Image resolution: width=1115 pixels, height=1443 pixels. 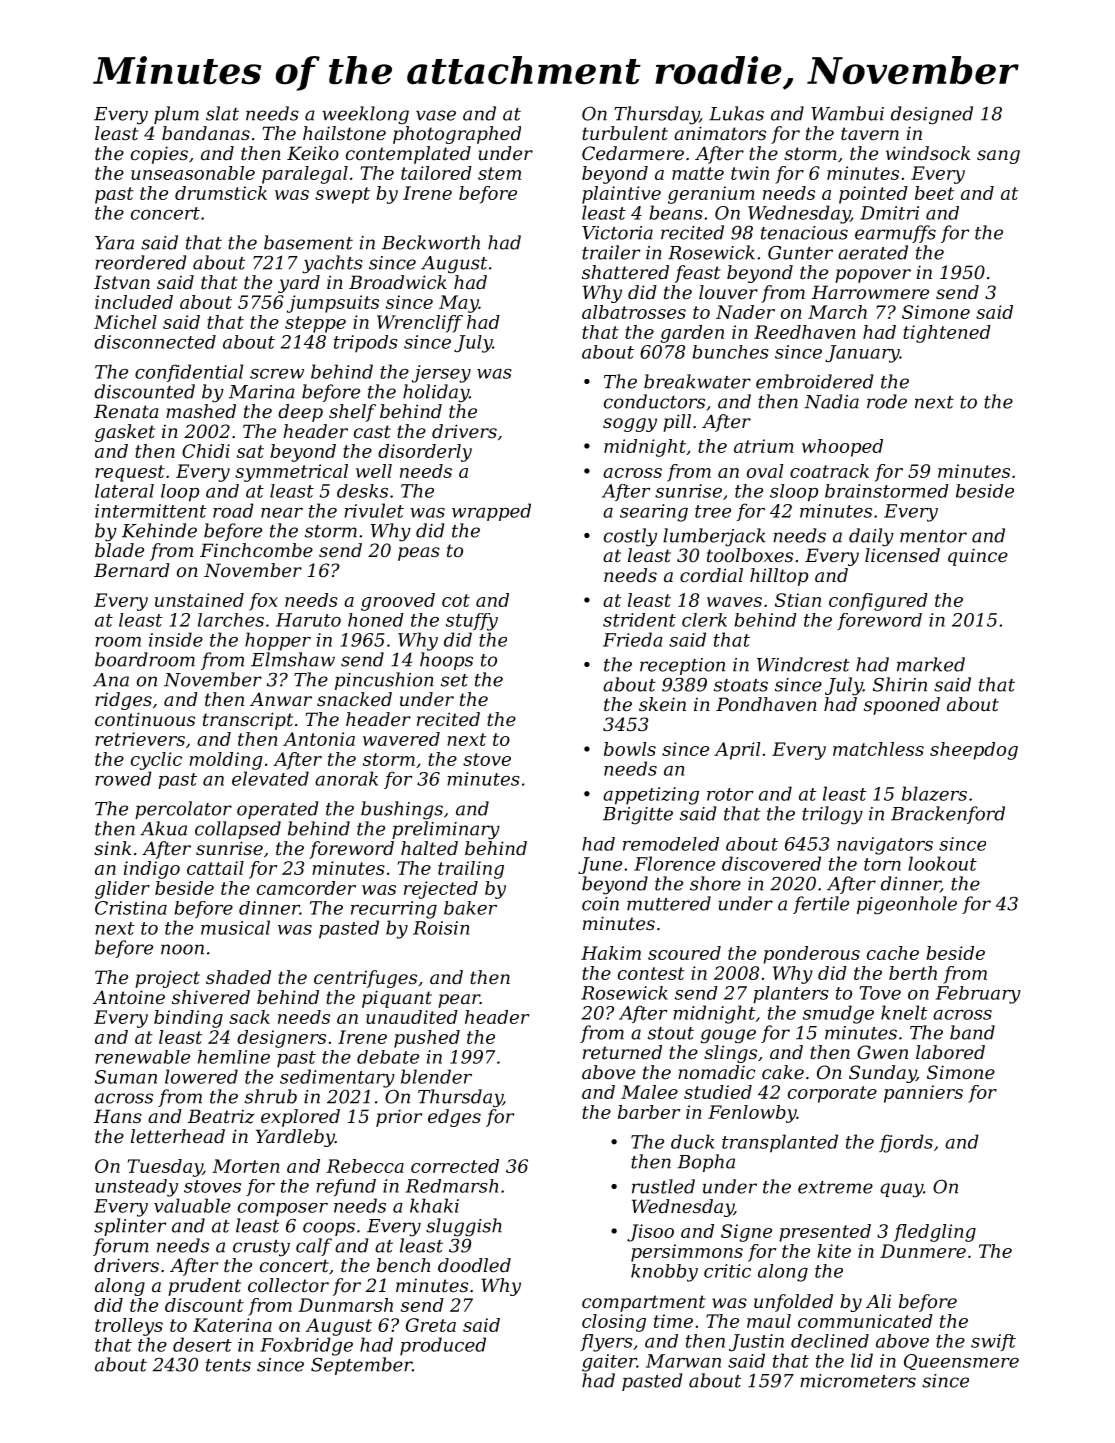 I want to click on inside, so click(x=176, y=639).
